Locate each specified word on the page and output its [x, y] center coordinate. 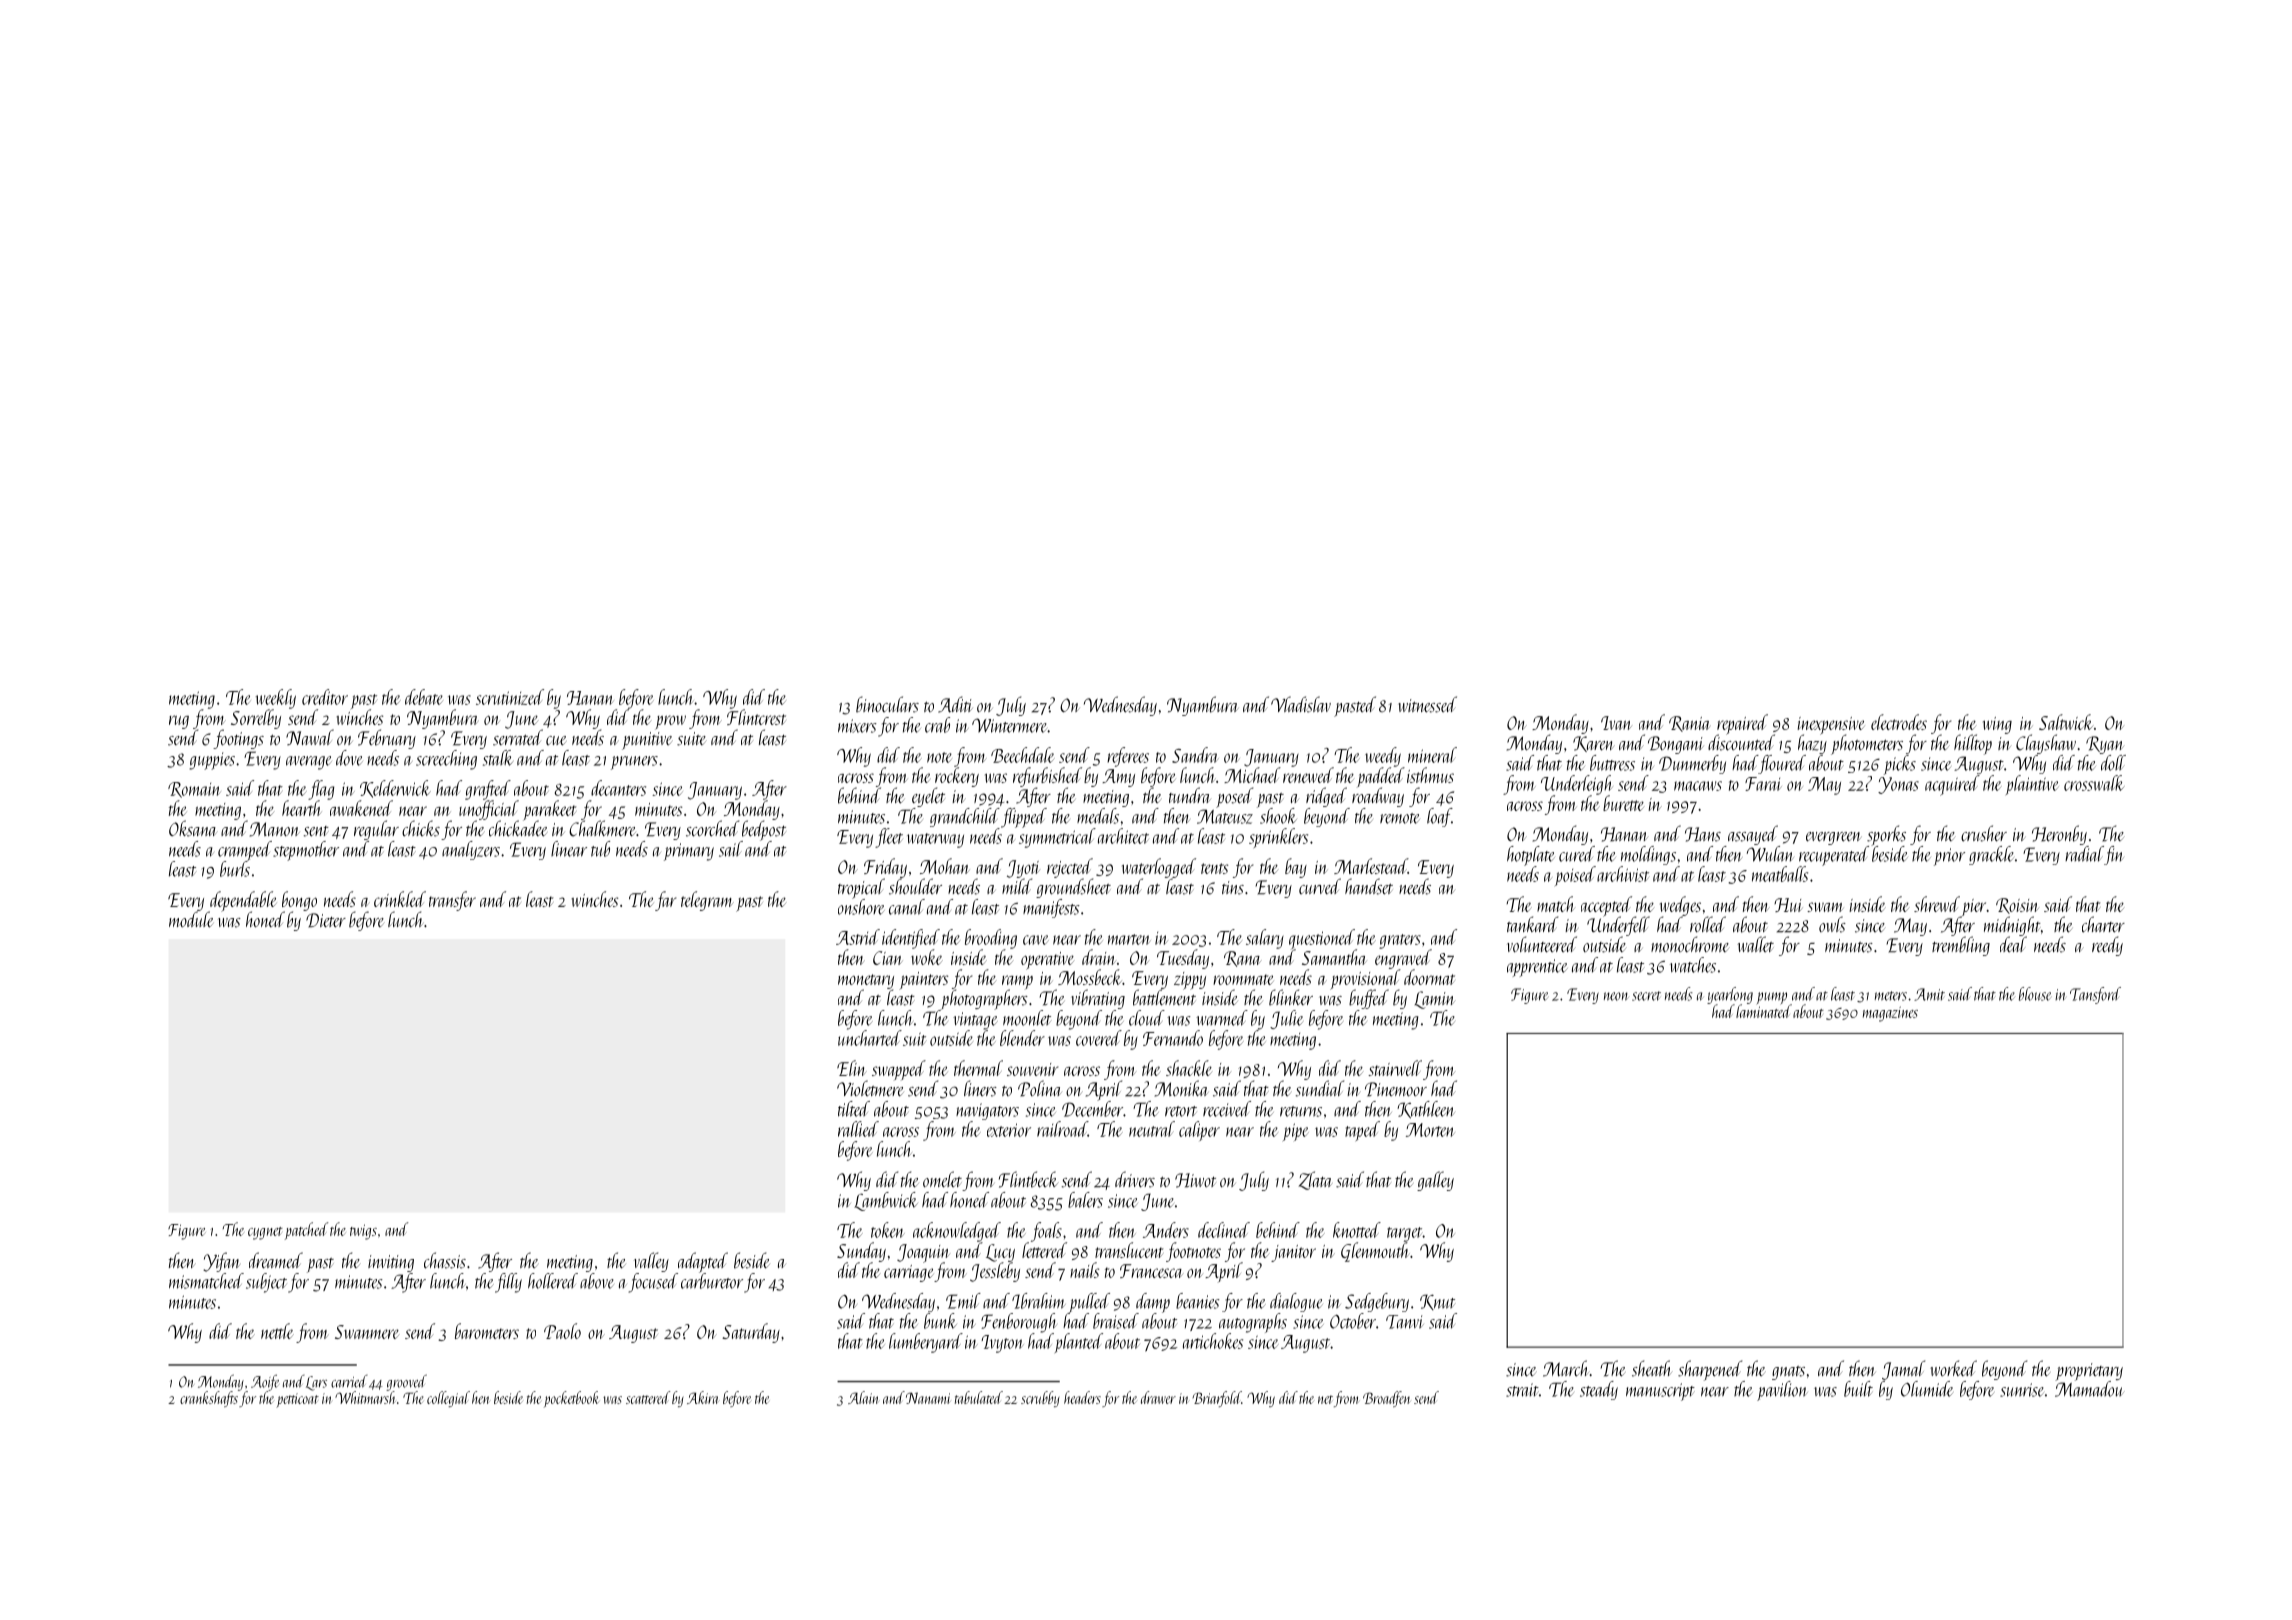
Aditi [955, 704]
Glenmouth [1375, 1252]
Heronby [2059, 835]
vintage [975, 1021]
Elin [852, 1068]
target [1405, 1234]
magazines [1890, 1014]
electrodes [1899, 722]
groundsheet [1073, 888]
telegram [707, 901]
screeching [446, 760]
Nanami [928, 1398]
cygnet [265, 1233]
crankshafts [209, 1399]
